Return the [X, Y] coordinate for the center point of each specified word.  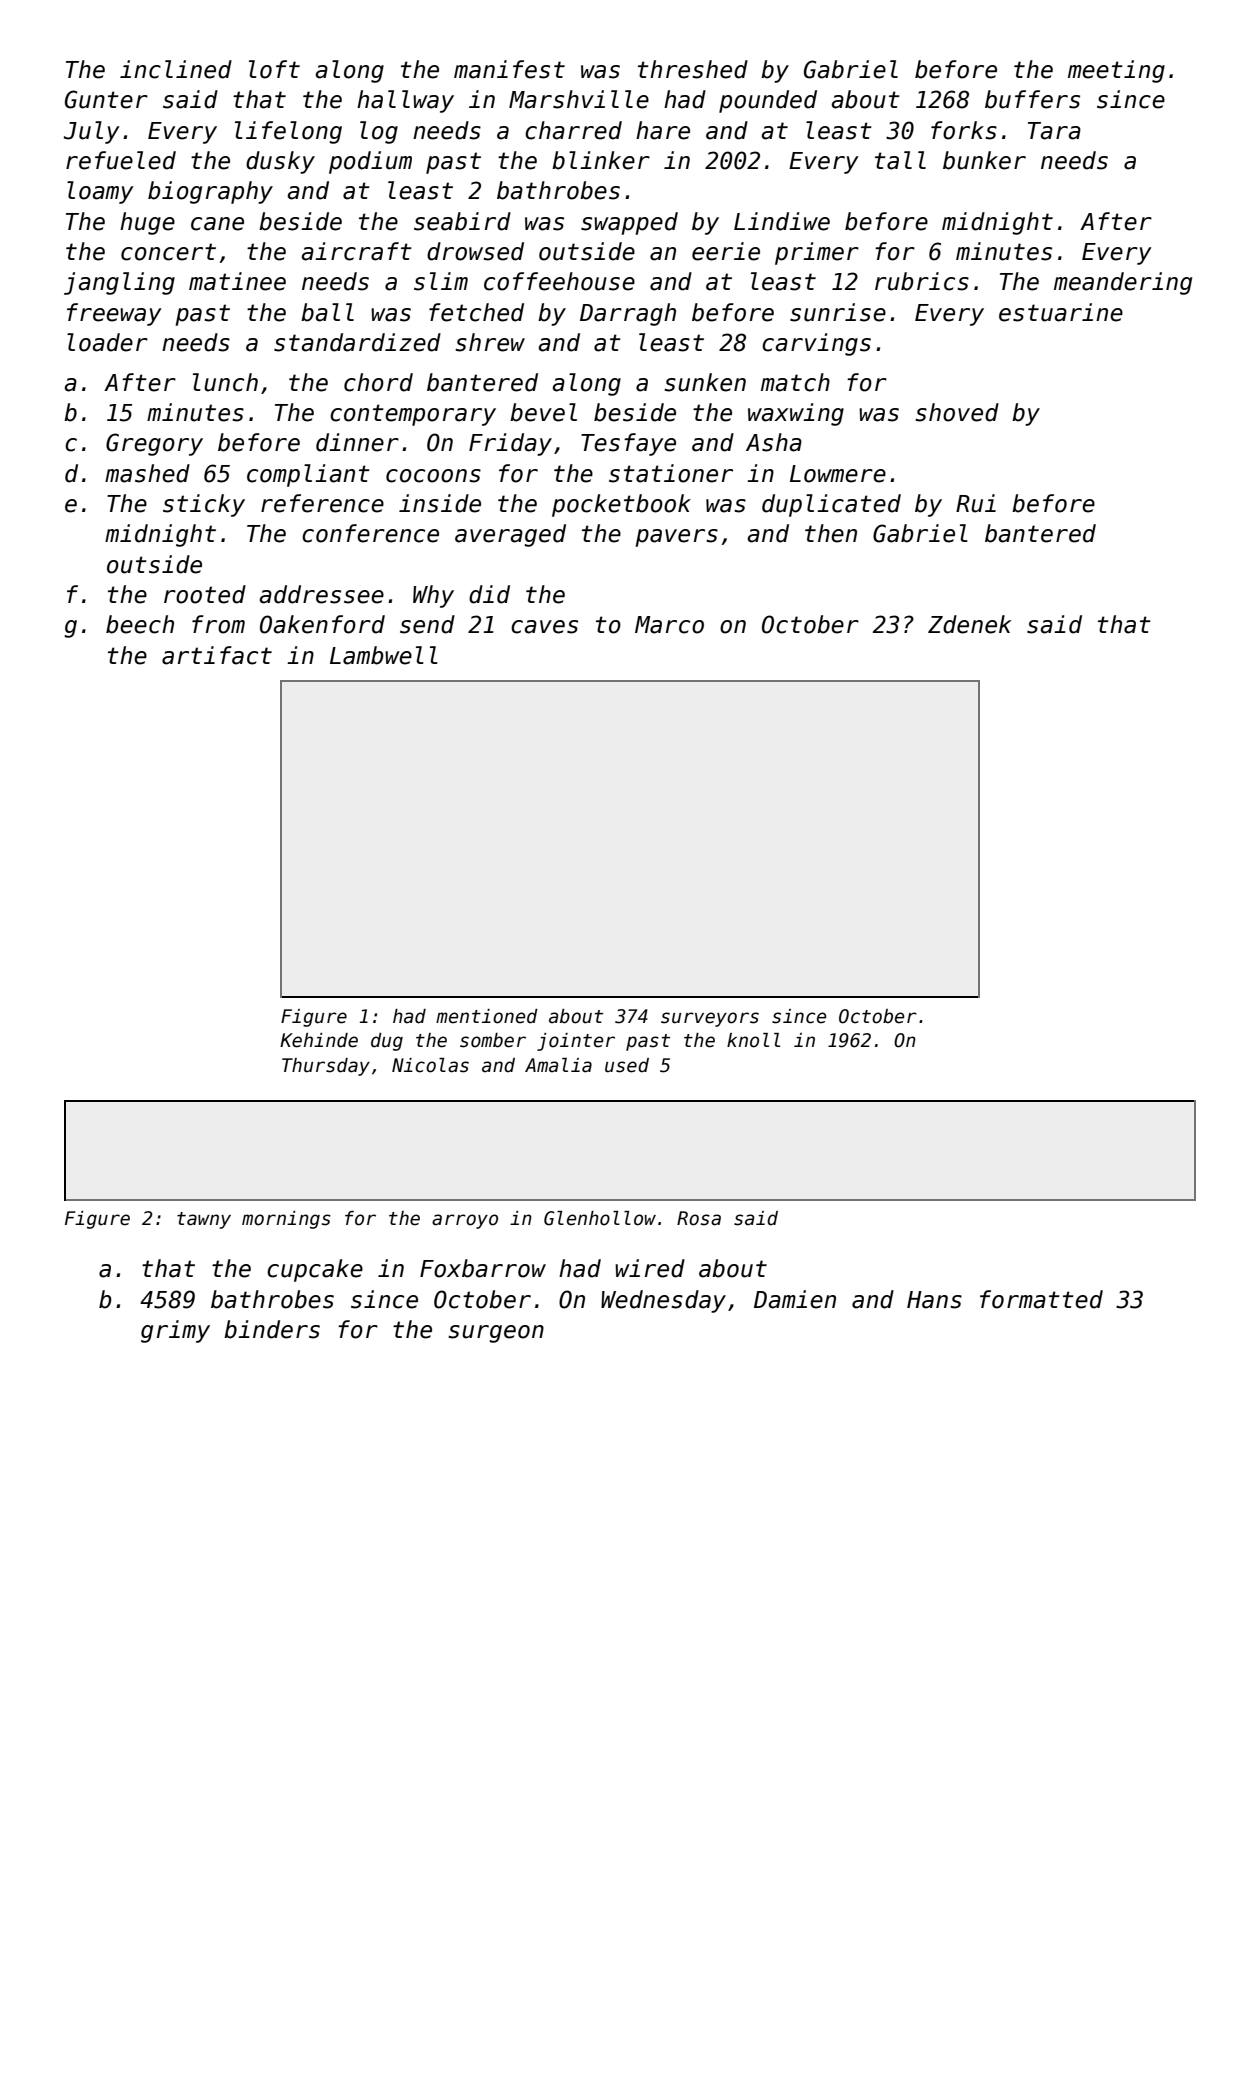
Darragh [628, 314]
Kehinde [319, 1040]
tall [900, 160]
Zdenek [969, 624]
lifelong [288, 132]
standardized [357, 342]
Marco [669, 625]
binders [272, 1329]
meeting [1116, 71]
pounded [768, 101]
